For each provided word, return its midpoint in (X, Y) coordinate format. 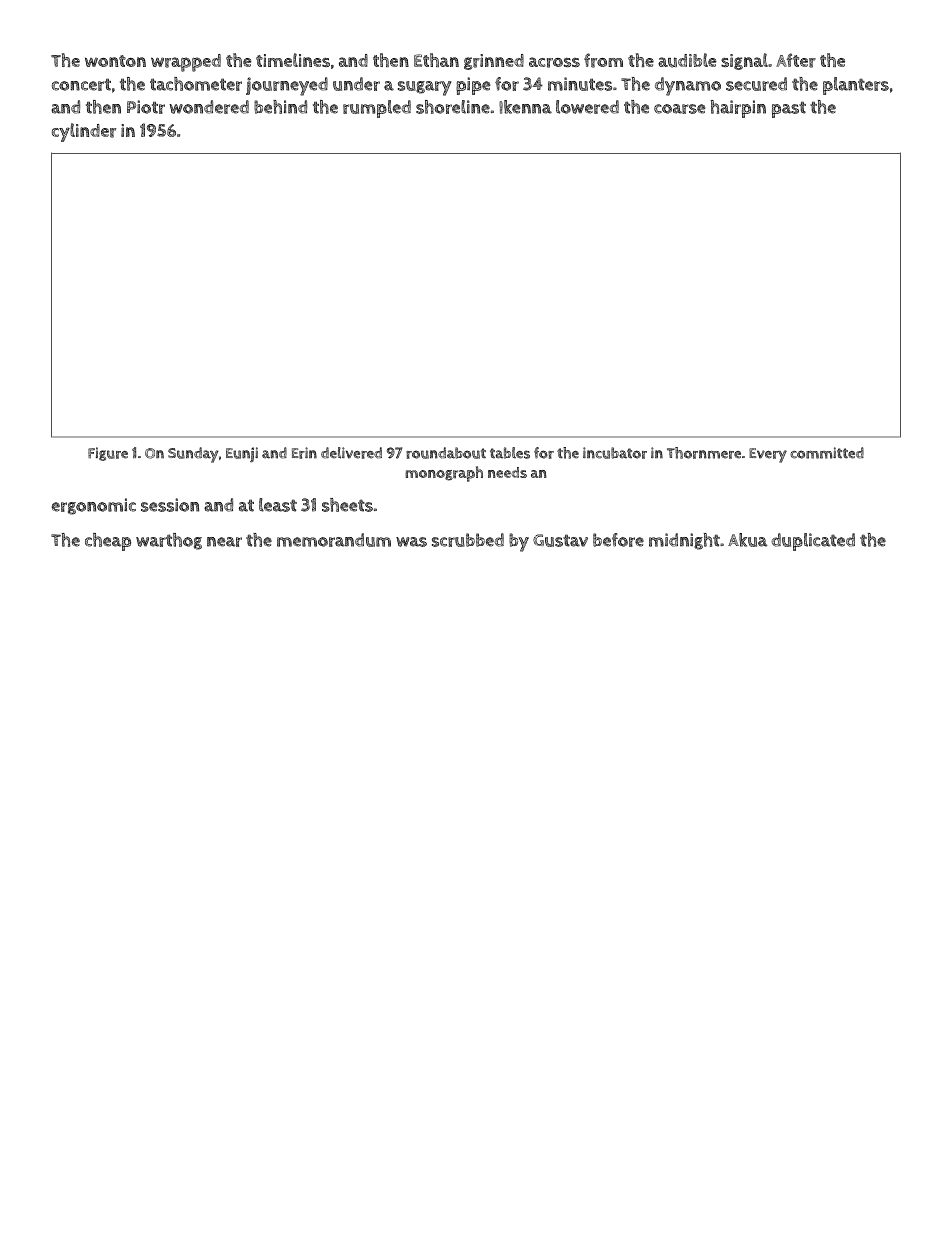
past (789, 109)
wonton (115, 61)
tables (510, 453)
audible (687, 60)
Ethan (436, 60)
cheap (108, 542)
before (618, 540)
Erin (304, 453)
